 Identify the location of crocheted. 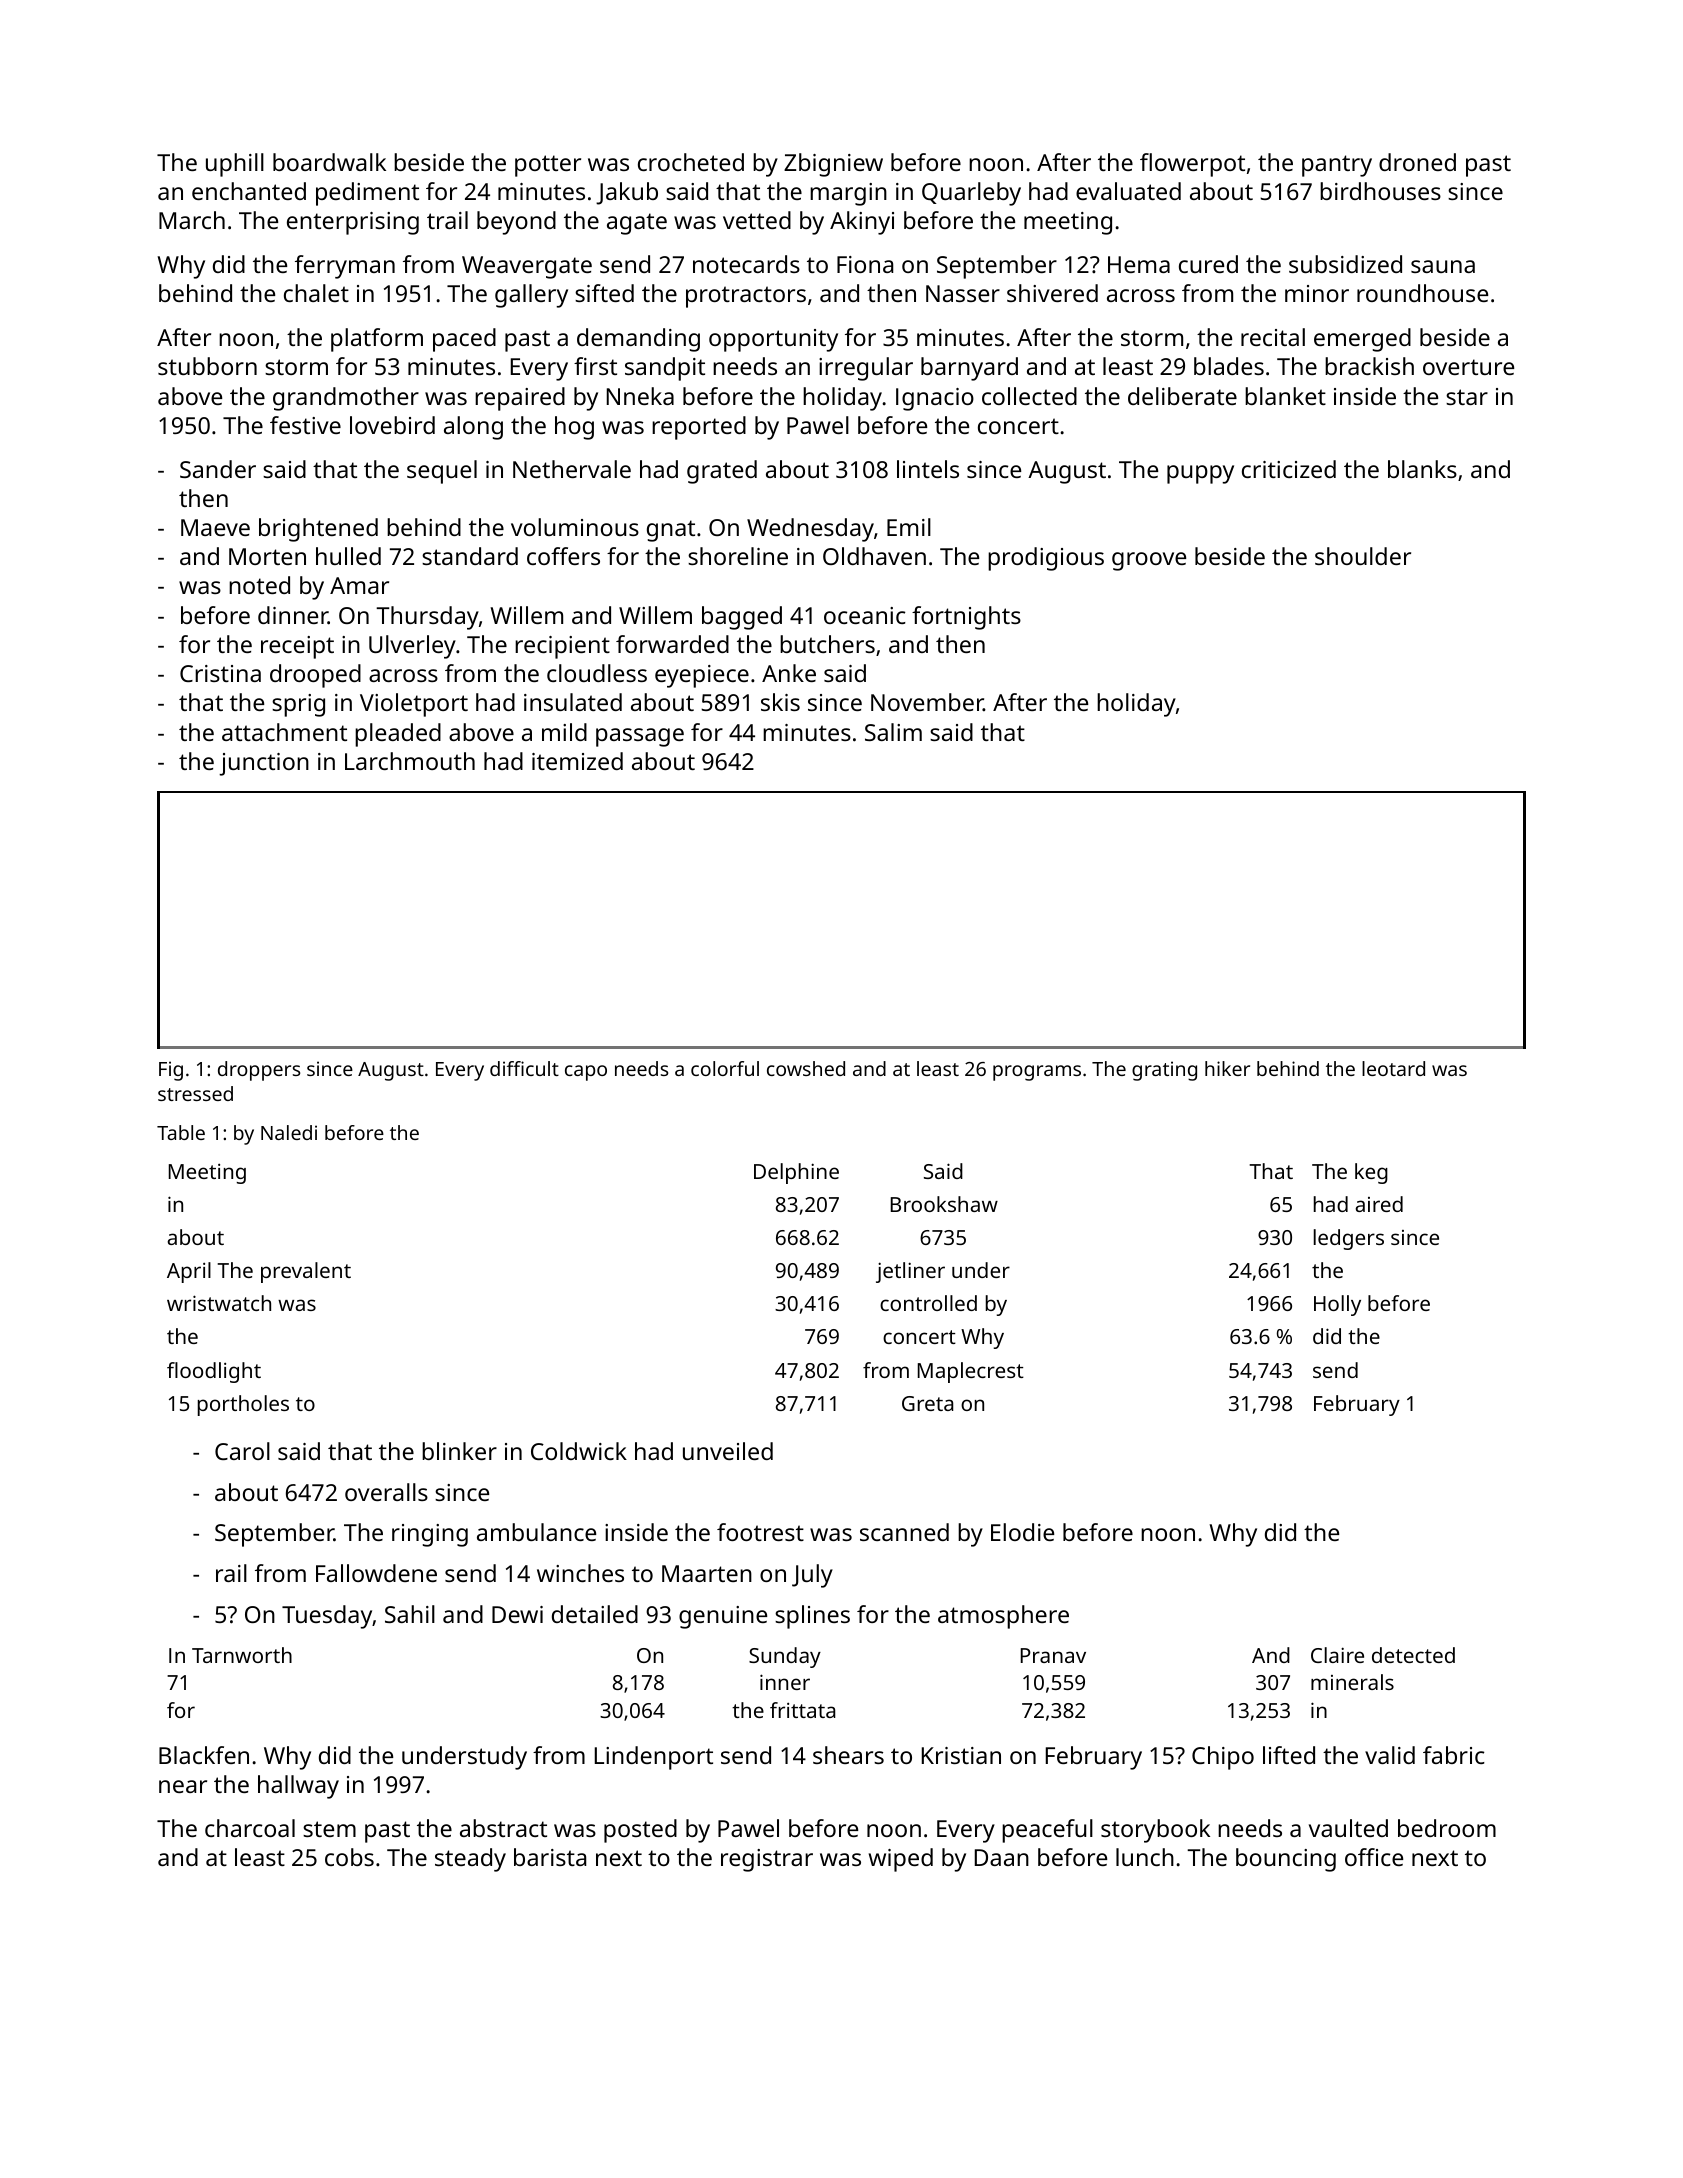
(691, 162).
